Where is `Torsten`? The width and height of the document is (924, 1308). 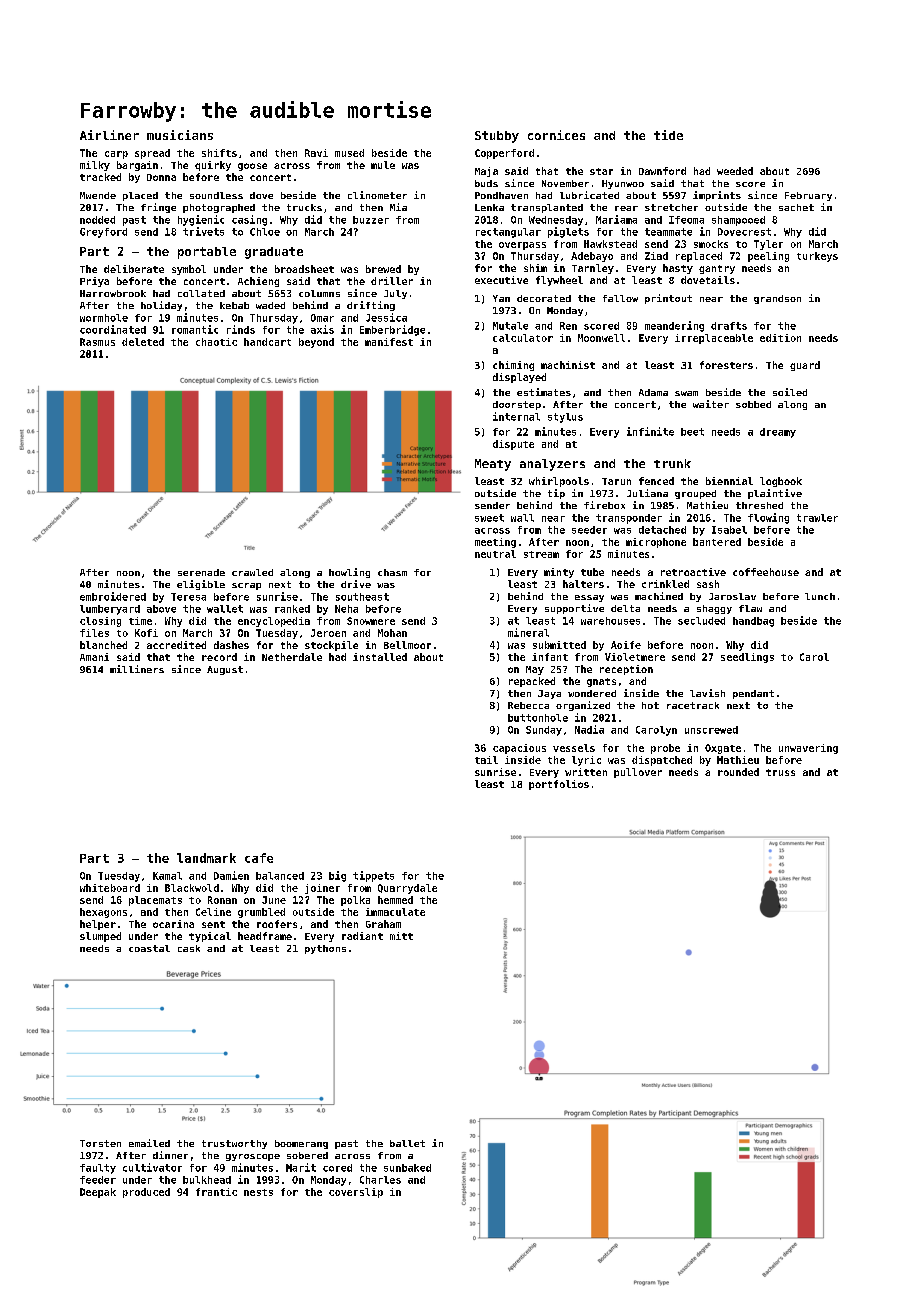
Torsten is located at coordinates (100, 1143).
